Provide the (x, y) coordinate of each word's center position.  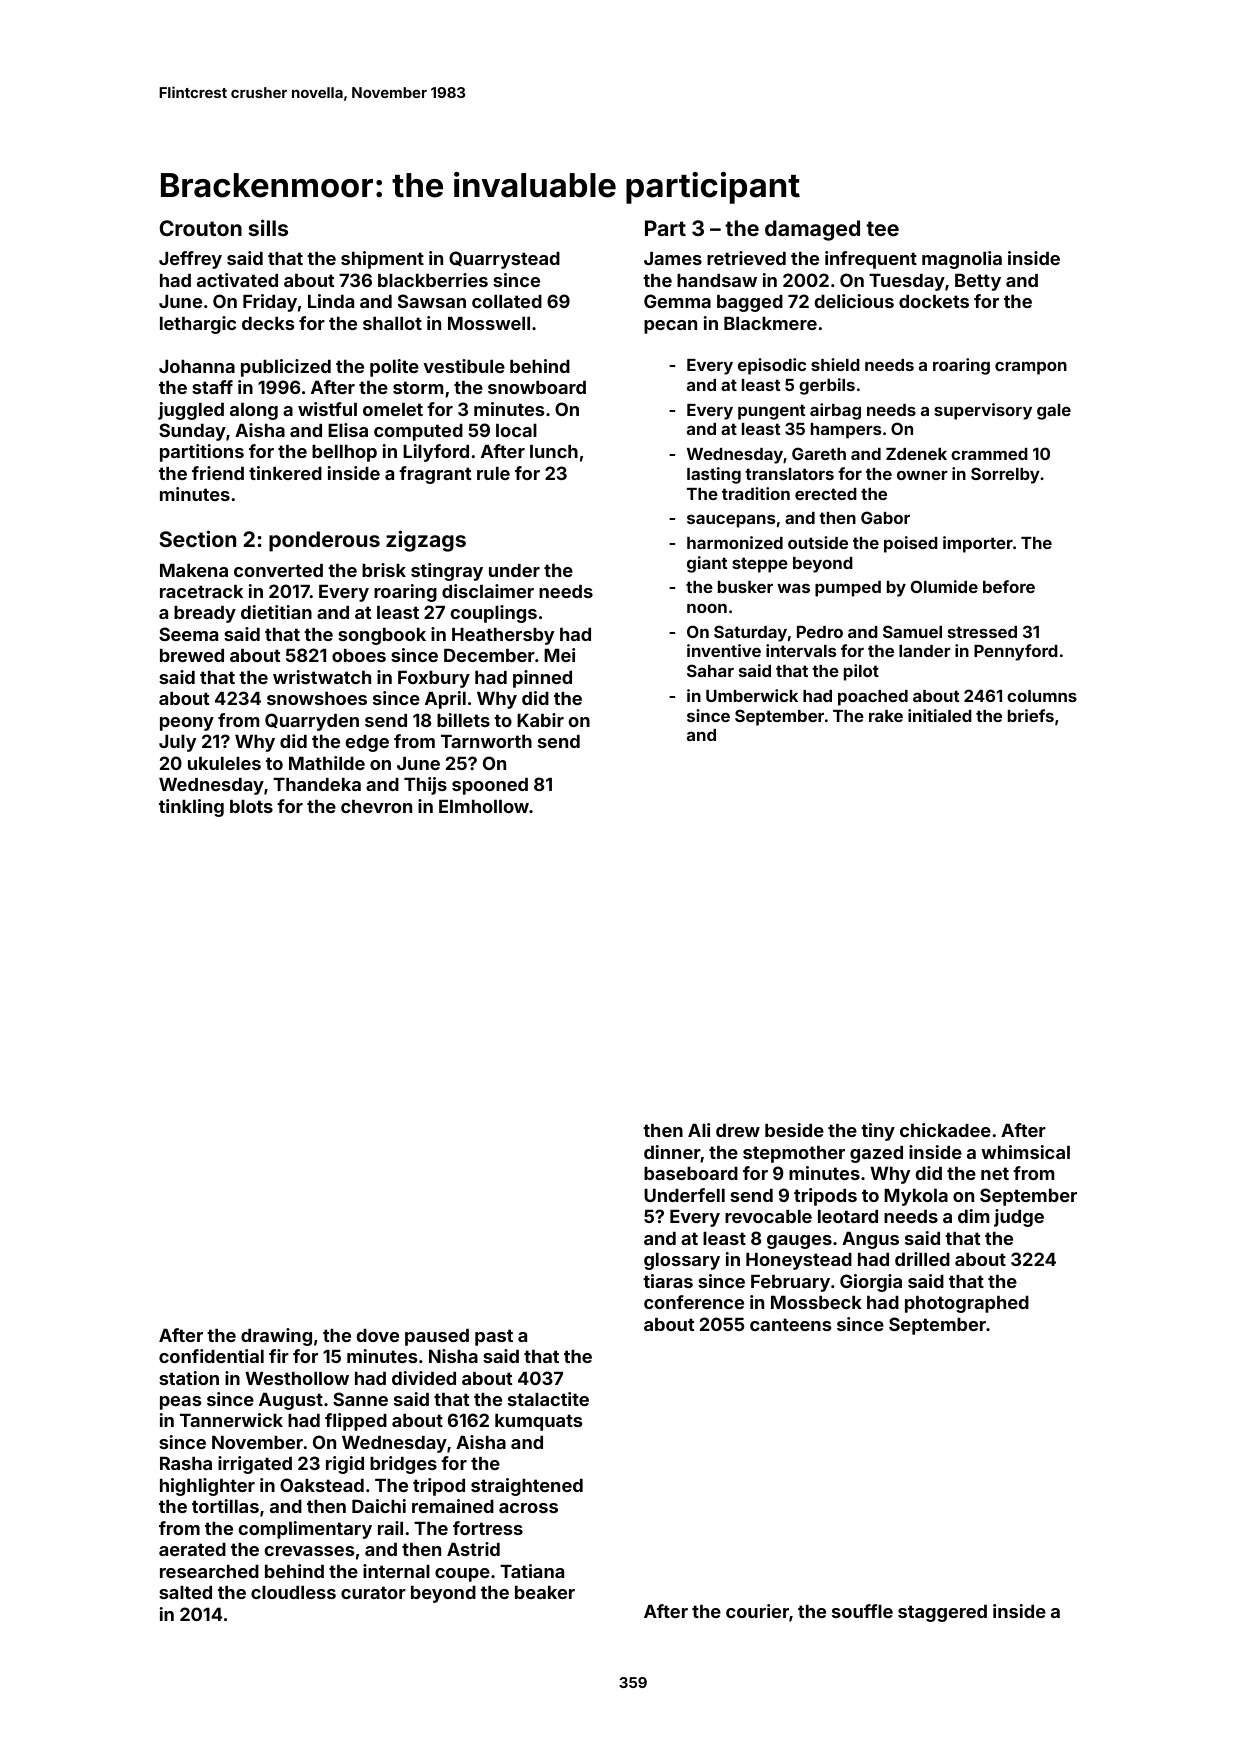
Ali (699, 1130)
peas (180, 1403)
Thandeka (317, 784)
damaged (812, 230)
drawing (276, 1337)
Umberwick (752, 695)
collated (507, 301)
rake (886, 716)
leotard (848, 1216)
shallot (392, 323)
